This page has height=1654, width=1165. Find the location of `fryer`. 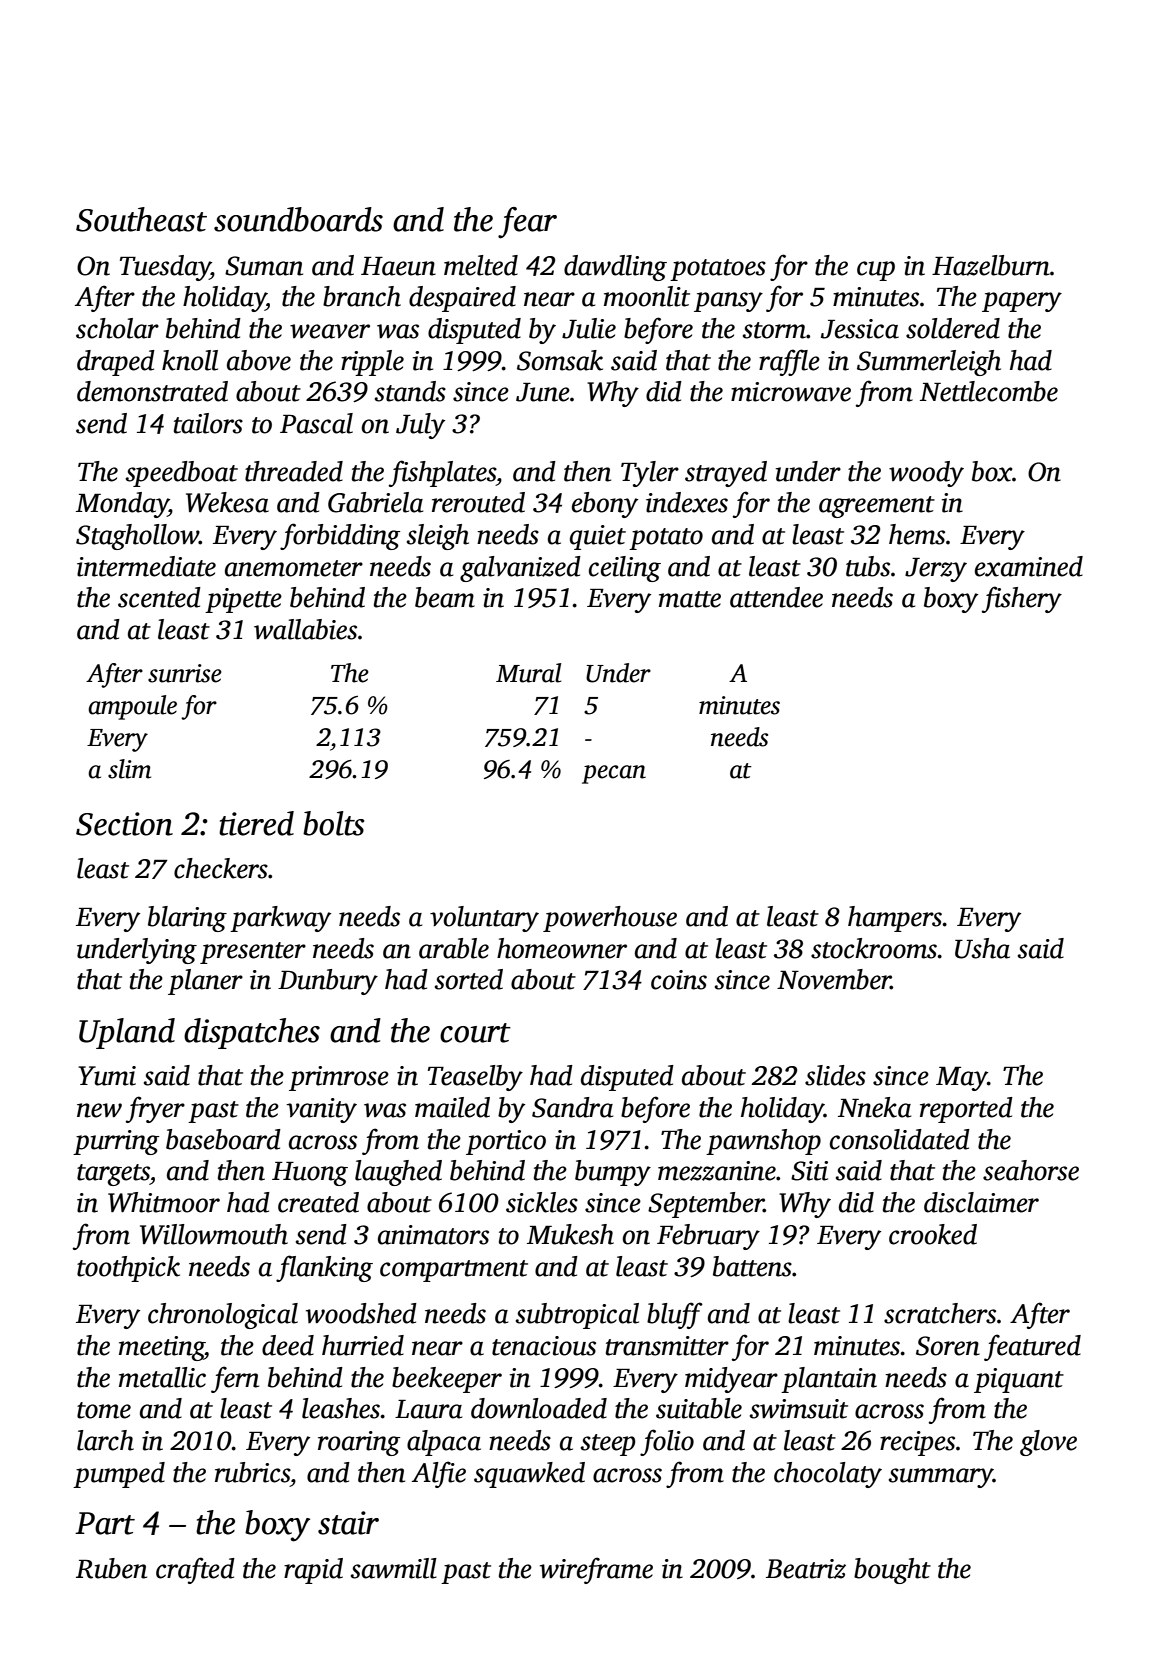

fryer is located at coordinates (155, 1109).
